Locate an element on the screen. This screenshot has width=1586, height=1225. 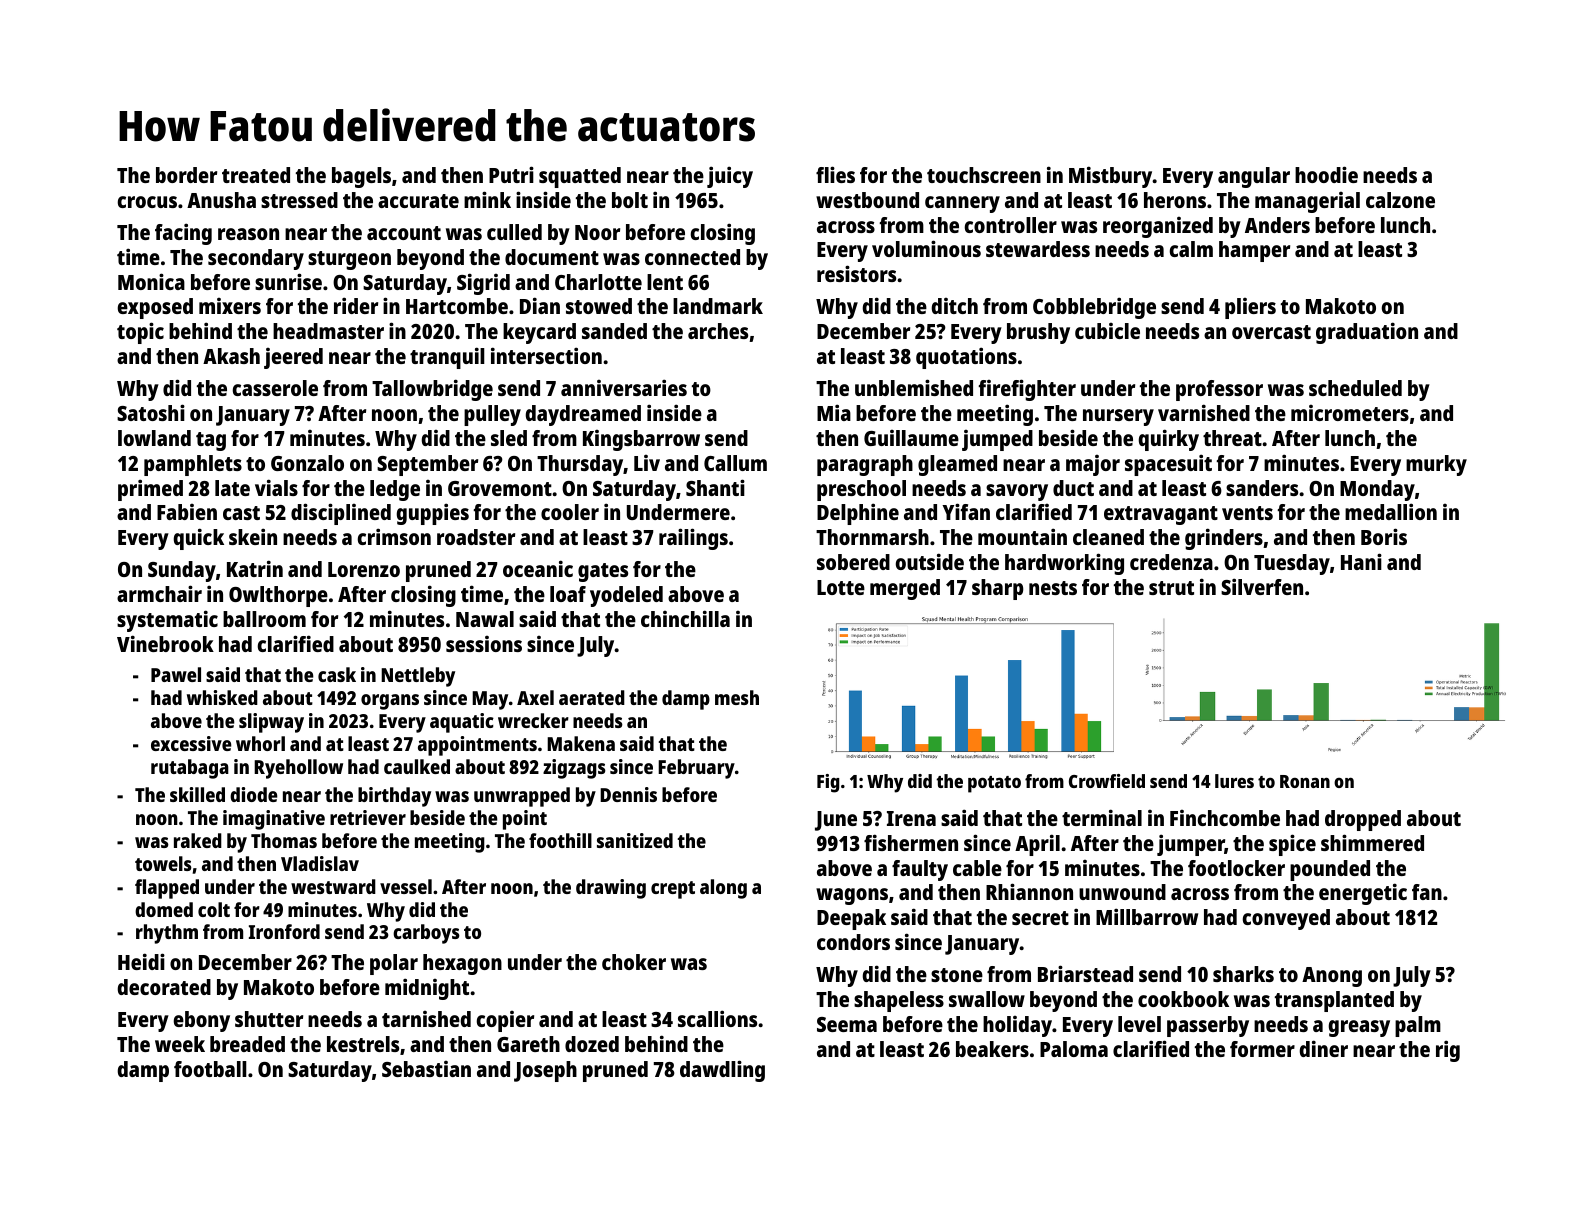
Irena is located at coordinates (911, 818).
